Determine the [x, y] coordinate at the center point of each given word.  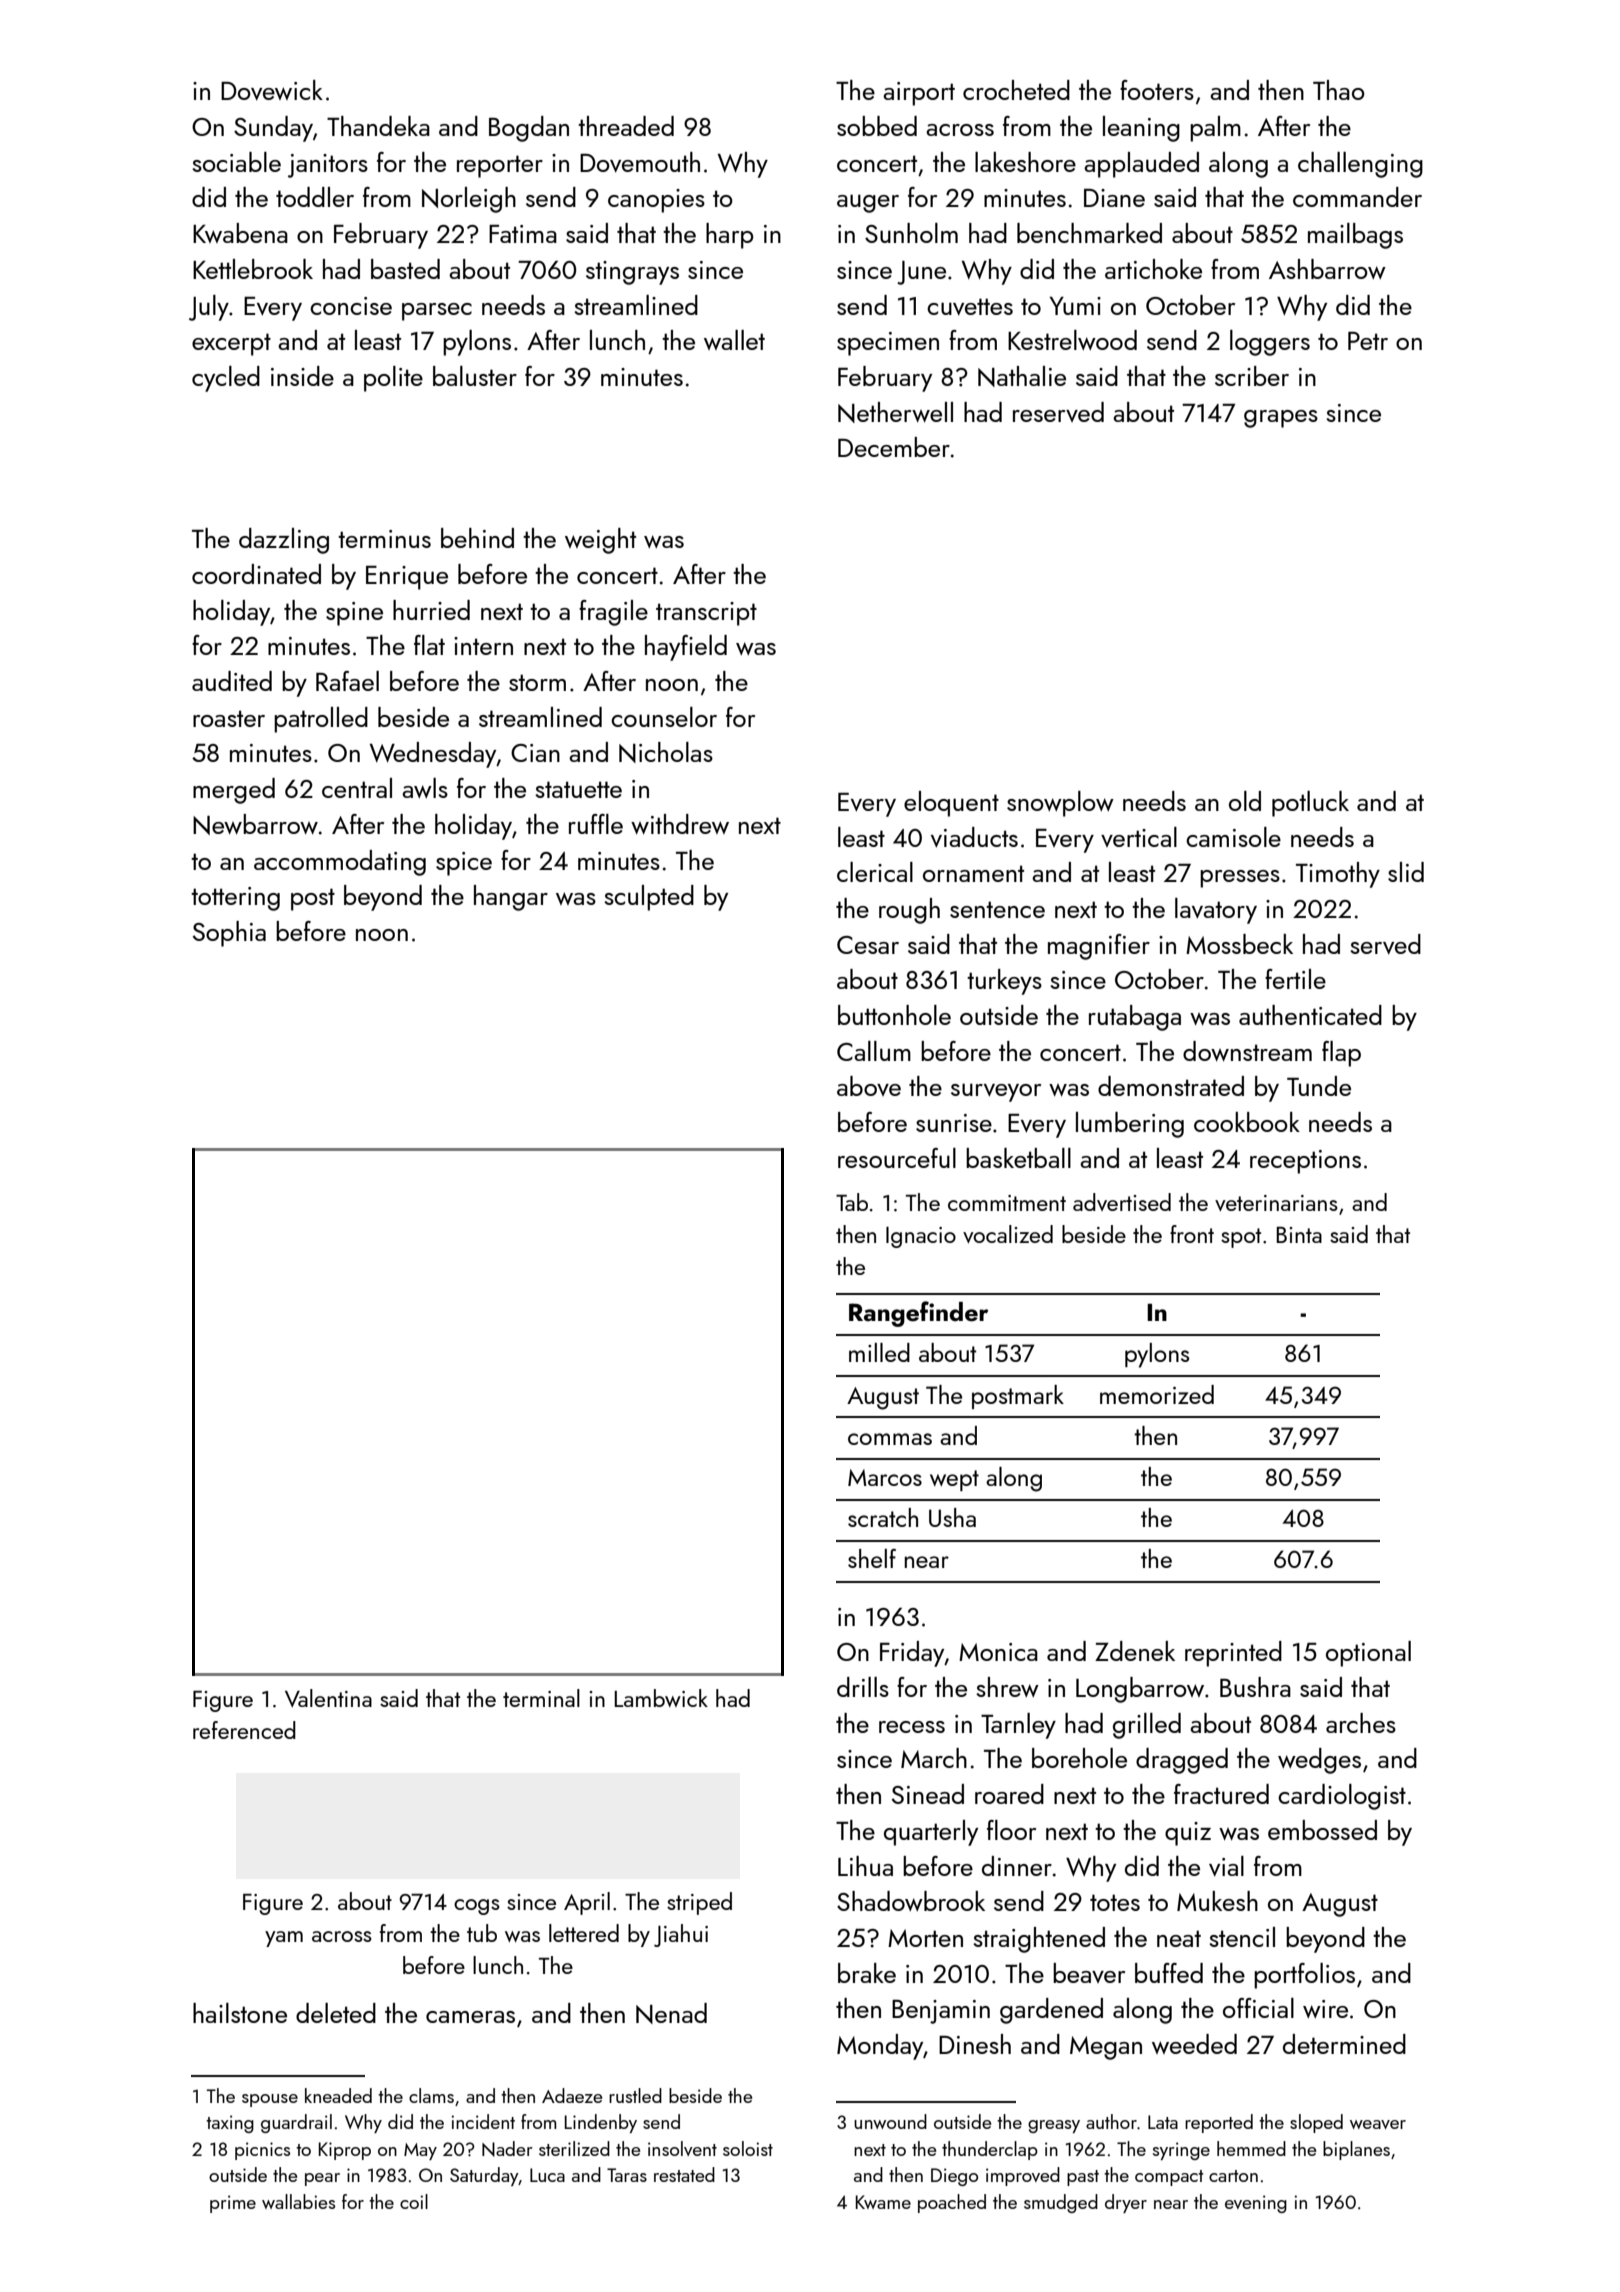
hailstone [240, 2013]
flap [1341, 1054]
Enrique [407, 578]
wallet [734, 340]
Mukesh [1217, 1901]
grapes [1281, 419]
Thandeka [378, 126]
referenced [244, 1730]
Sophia [229, 934]
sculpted [649, 898]
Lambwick [661, 1698]
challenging [1360, 165]
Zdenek [1135, 1651]
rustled [635, 2095]
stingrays [632, 273]
